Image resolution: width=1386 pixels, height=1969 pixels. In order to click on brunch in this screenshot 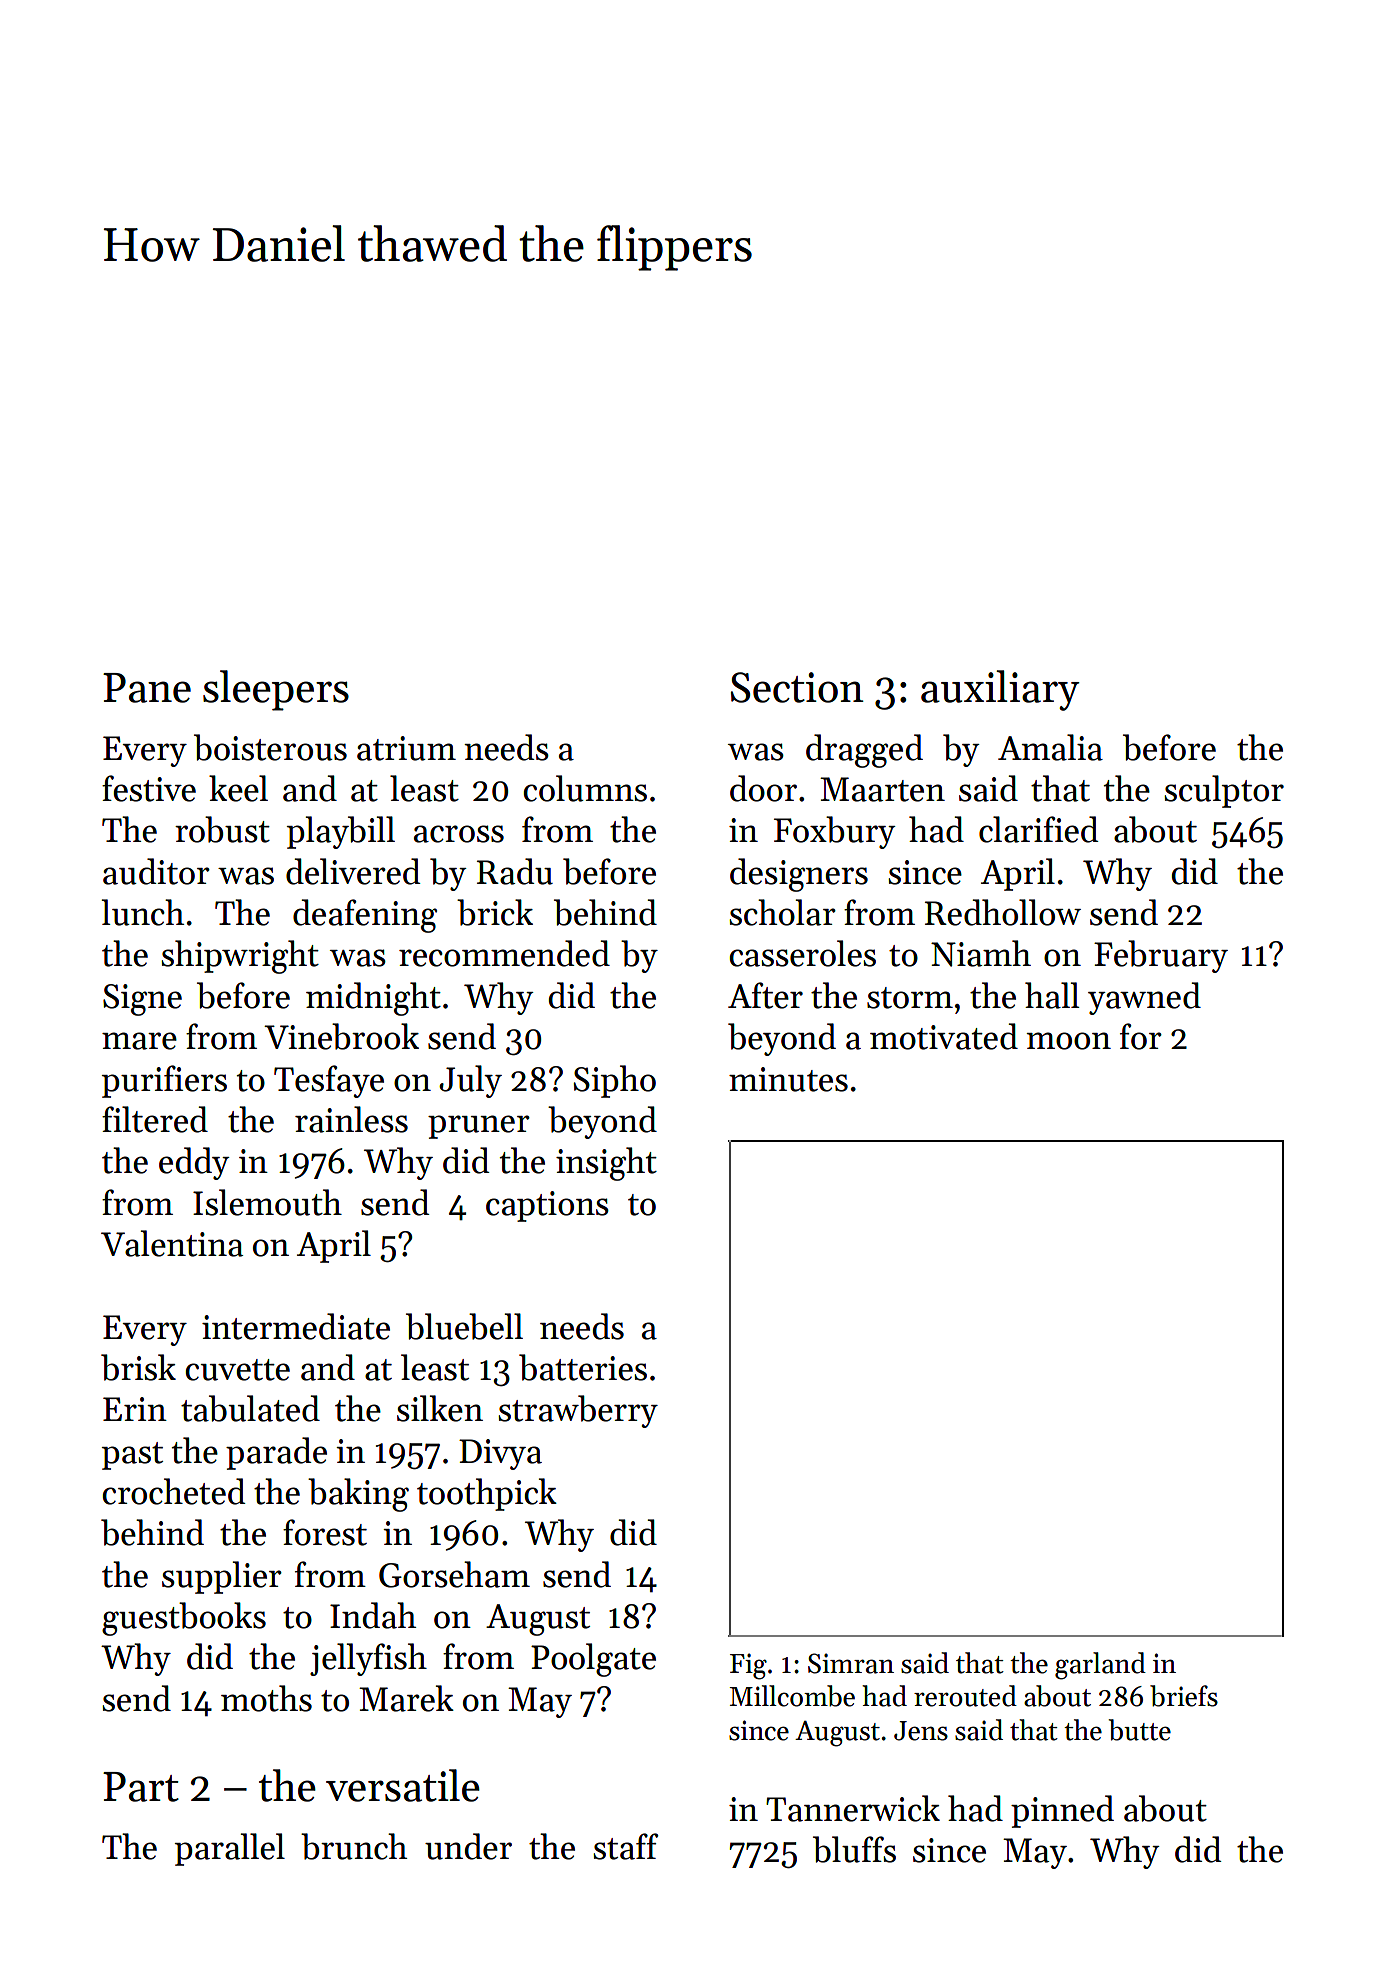, I will do `click(354, 1846)`.
